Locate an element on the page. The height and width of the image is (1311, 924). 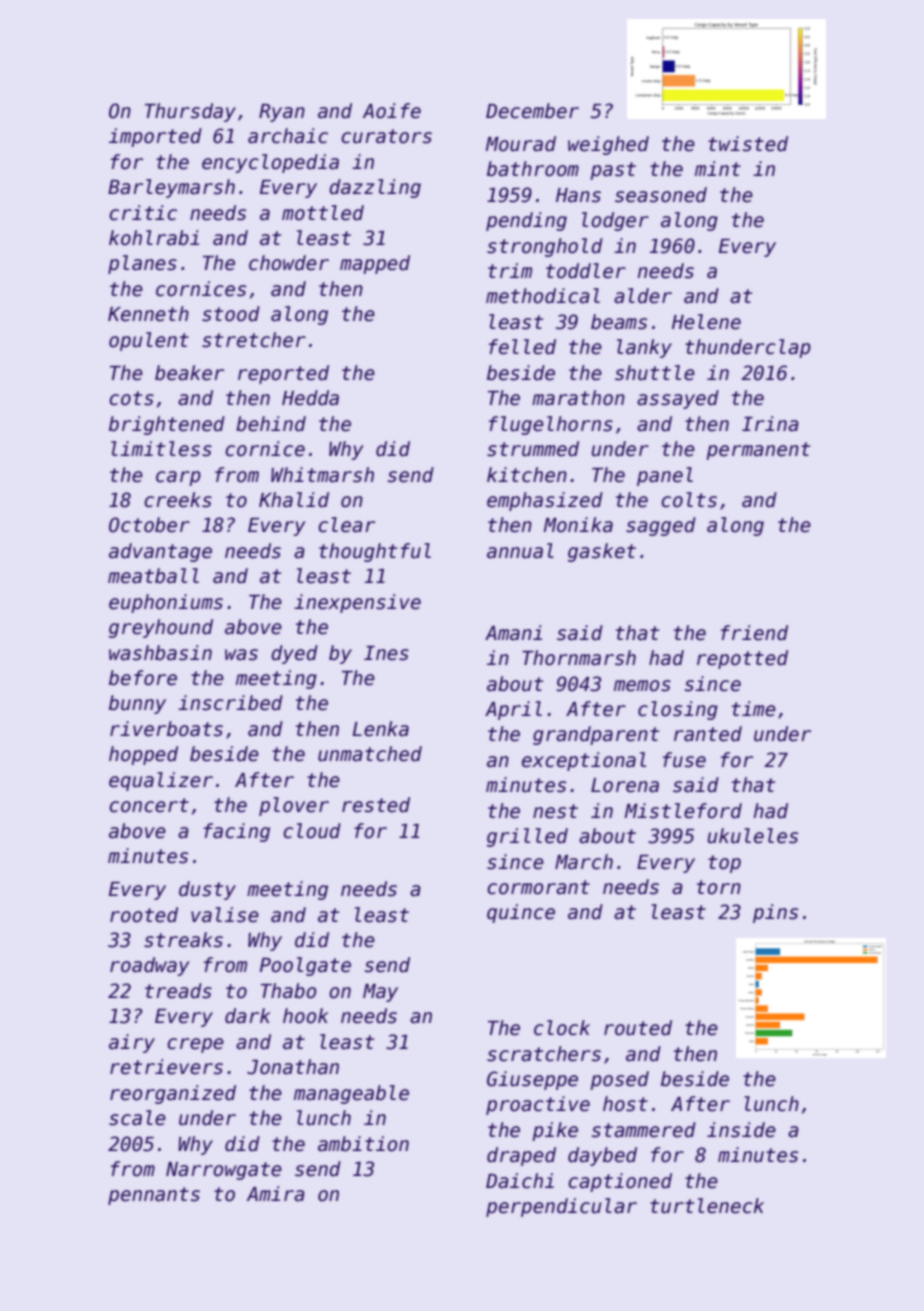
dusty is located at coordinates (207, 890).
